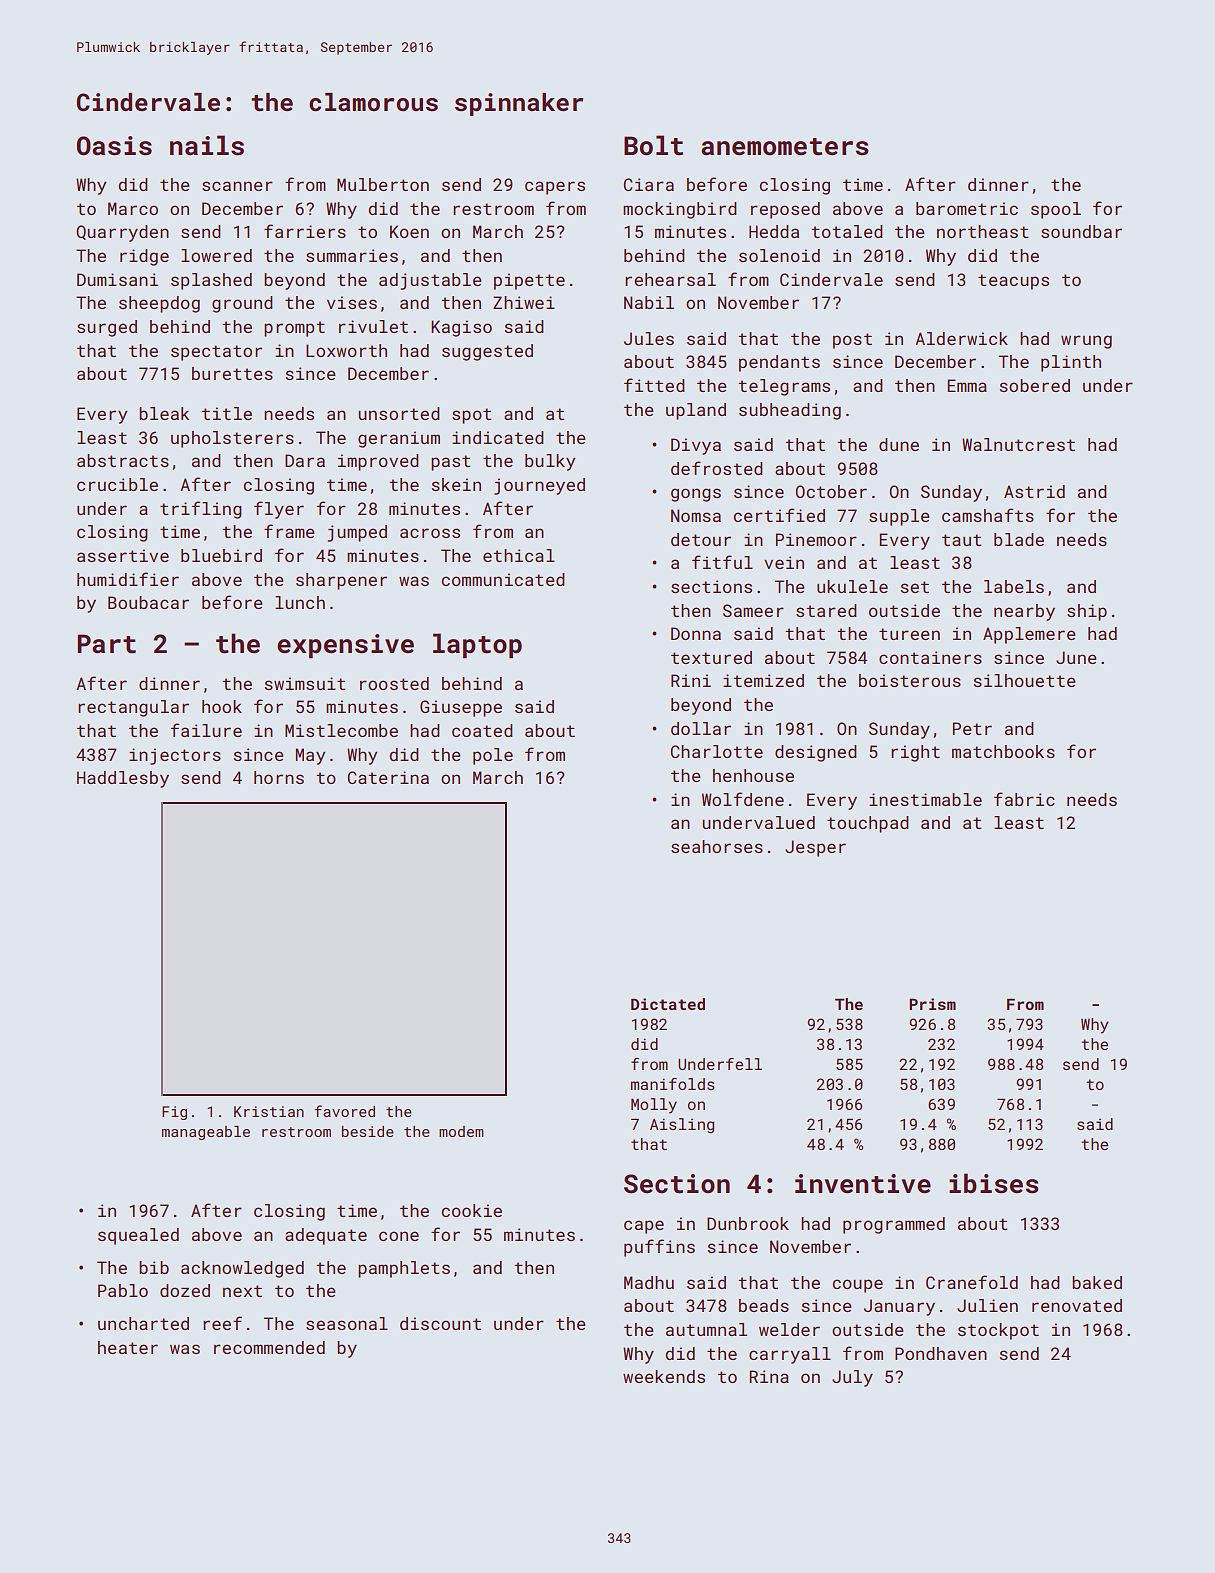 Image resolution: width=1215 pixels, height=1573 pixels. Describe the element at coordinates (653, 145) in the screenshot. I see `Bolt` at that location.
